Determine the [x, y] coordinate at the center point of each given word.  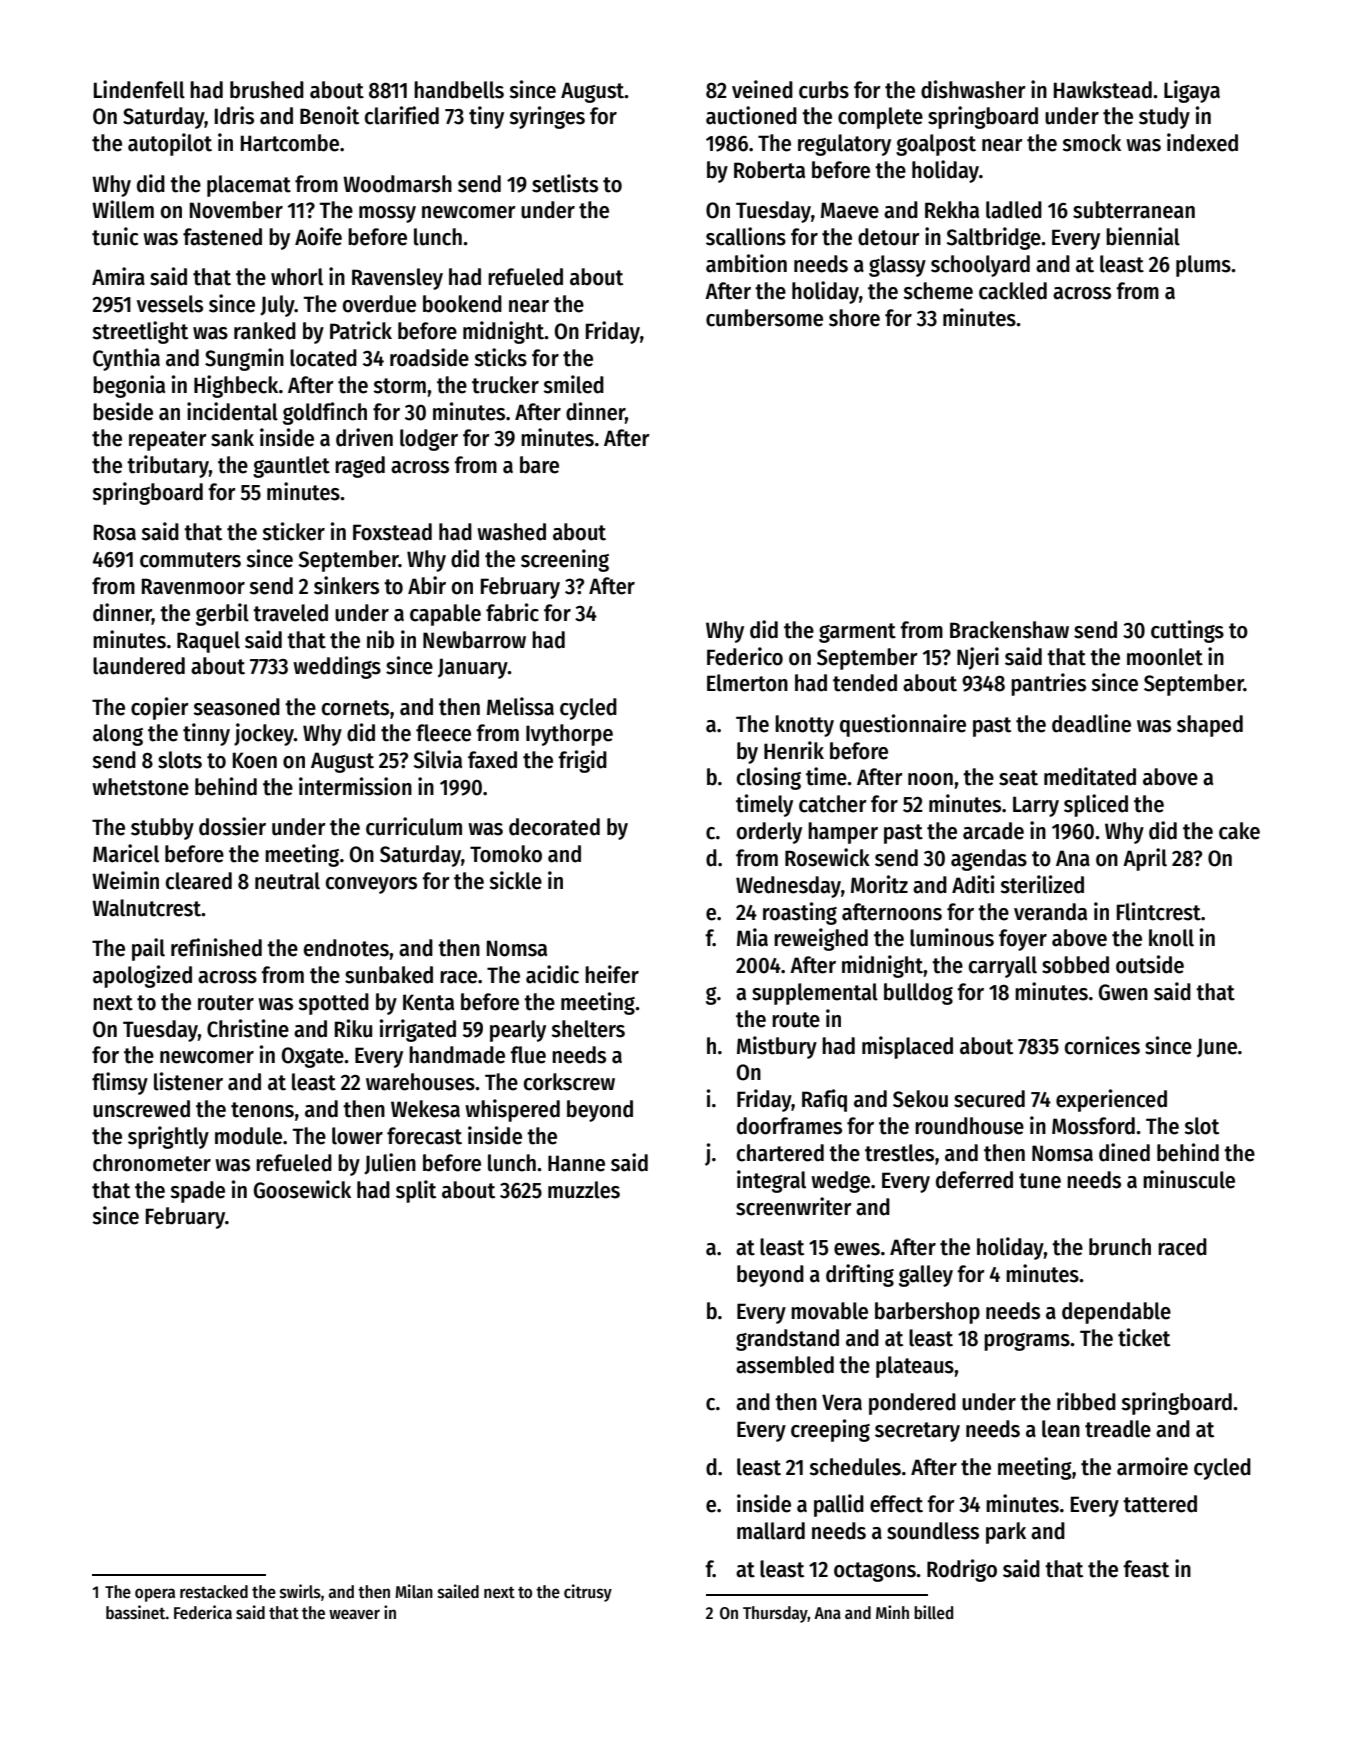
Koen [255, 760]
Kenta [428, 1002]
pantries [1048, 684]
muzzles [584, 1190]
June [1217, 1048]
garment [857, 633]
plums [1203, 266]
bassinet [136, 1612]
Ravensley [397, 279]
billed [933, 1612]
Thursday [775, 1614]
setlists [565, 183]
